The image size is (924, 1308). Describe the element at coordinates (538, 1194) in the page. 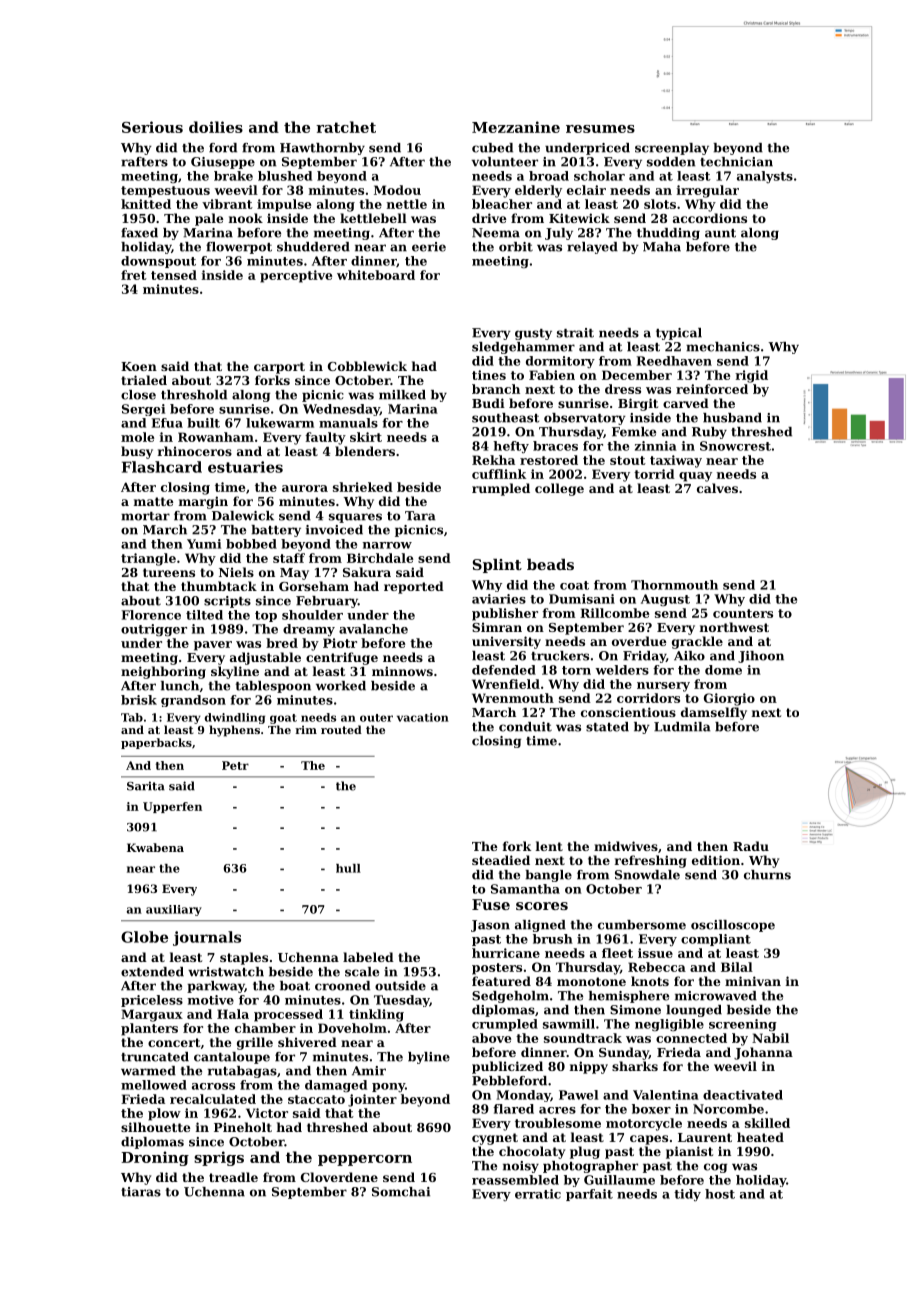

I see `erratic` at that location.
